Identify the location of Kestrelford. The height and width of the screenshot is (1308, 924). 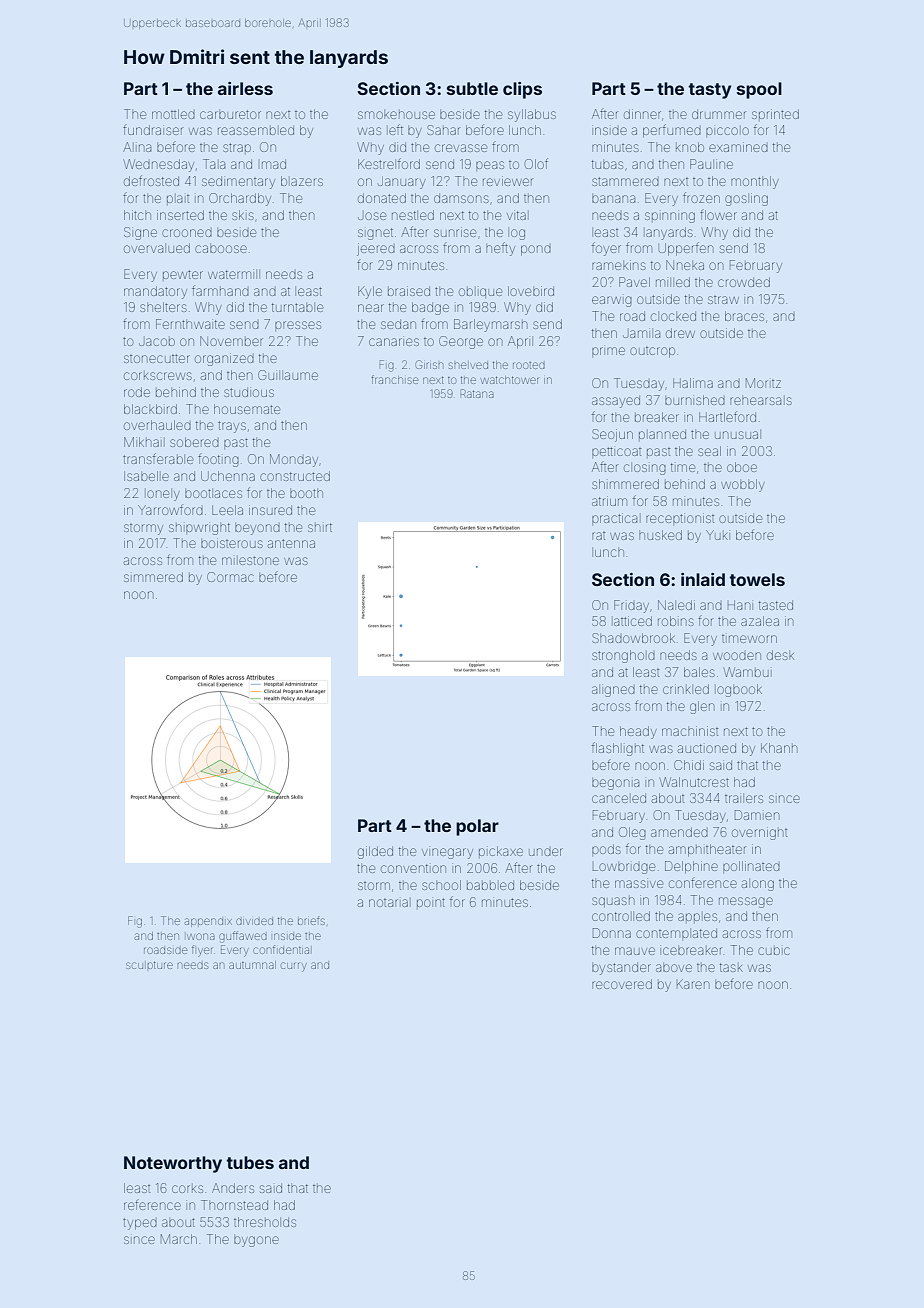
(389, 163).
